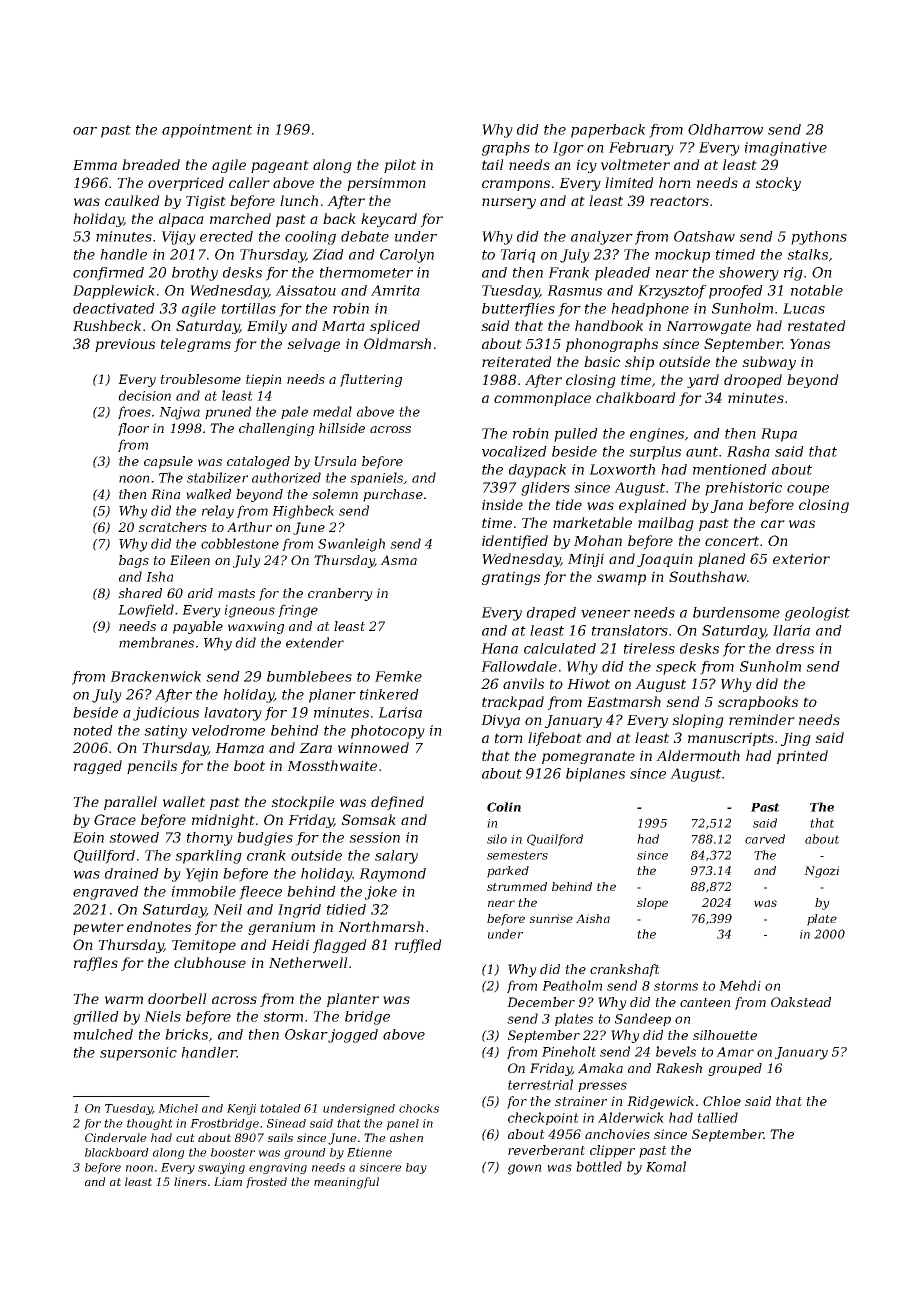  Describe the element at coordinates (198, 627) in the screenshot. I see `payable` at that location.
